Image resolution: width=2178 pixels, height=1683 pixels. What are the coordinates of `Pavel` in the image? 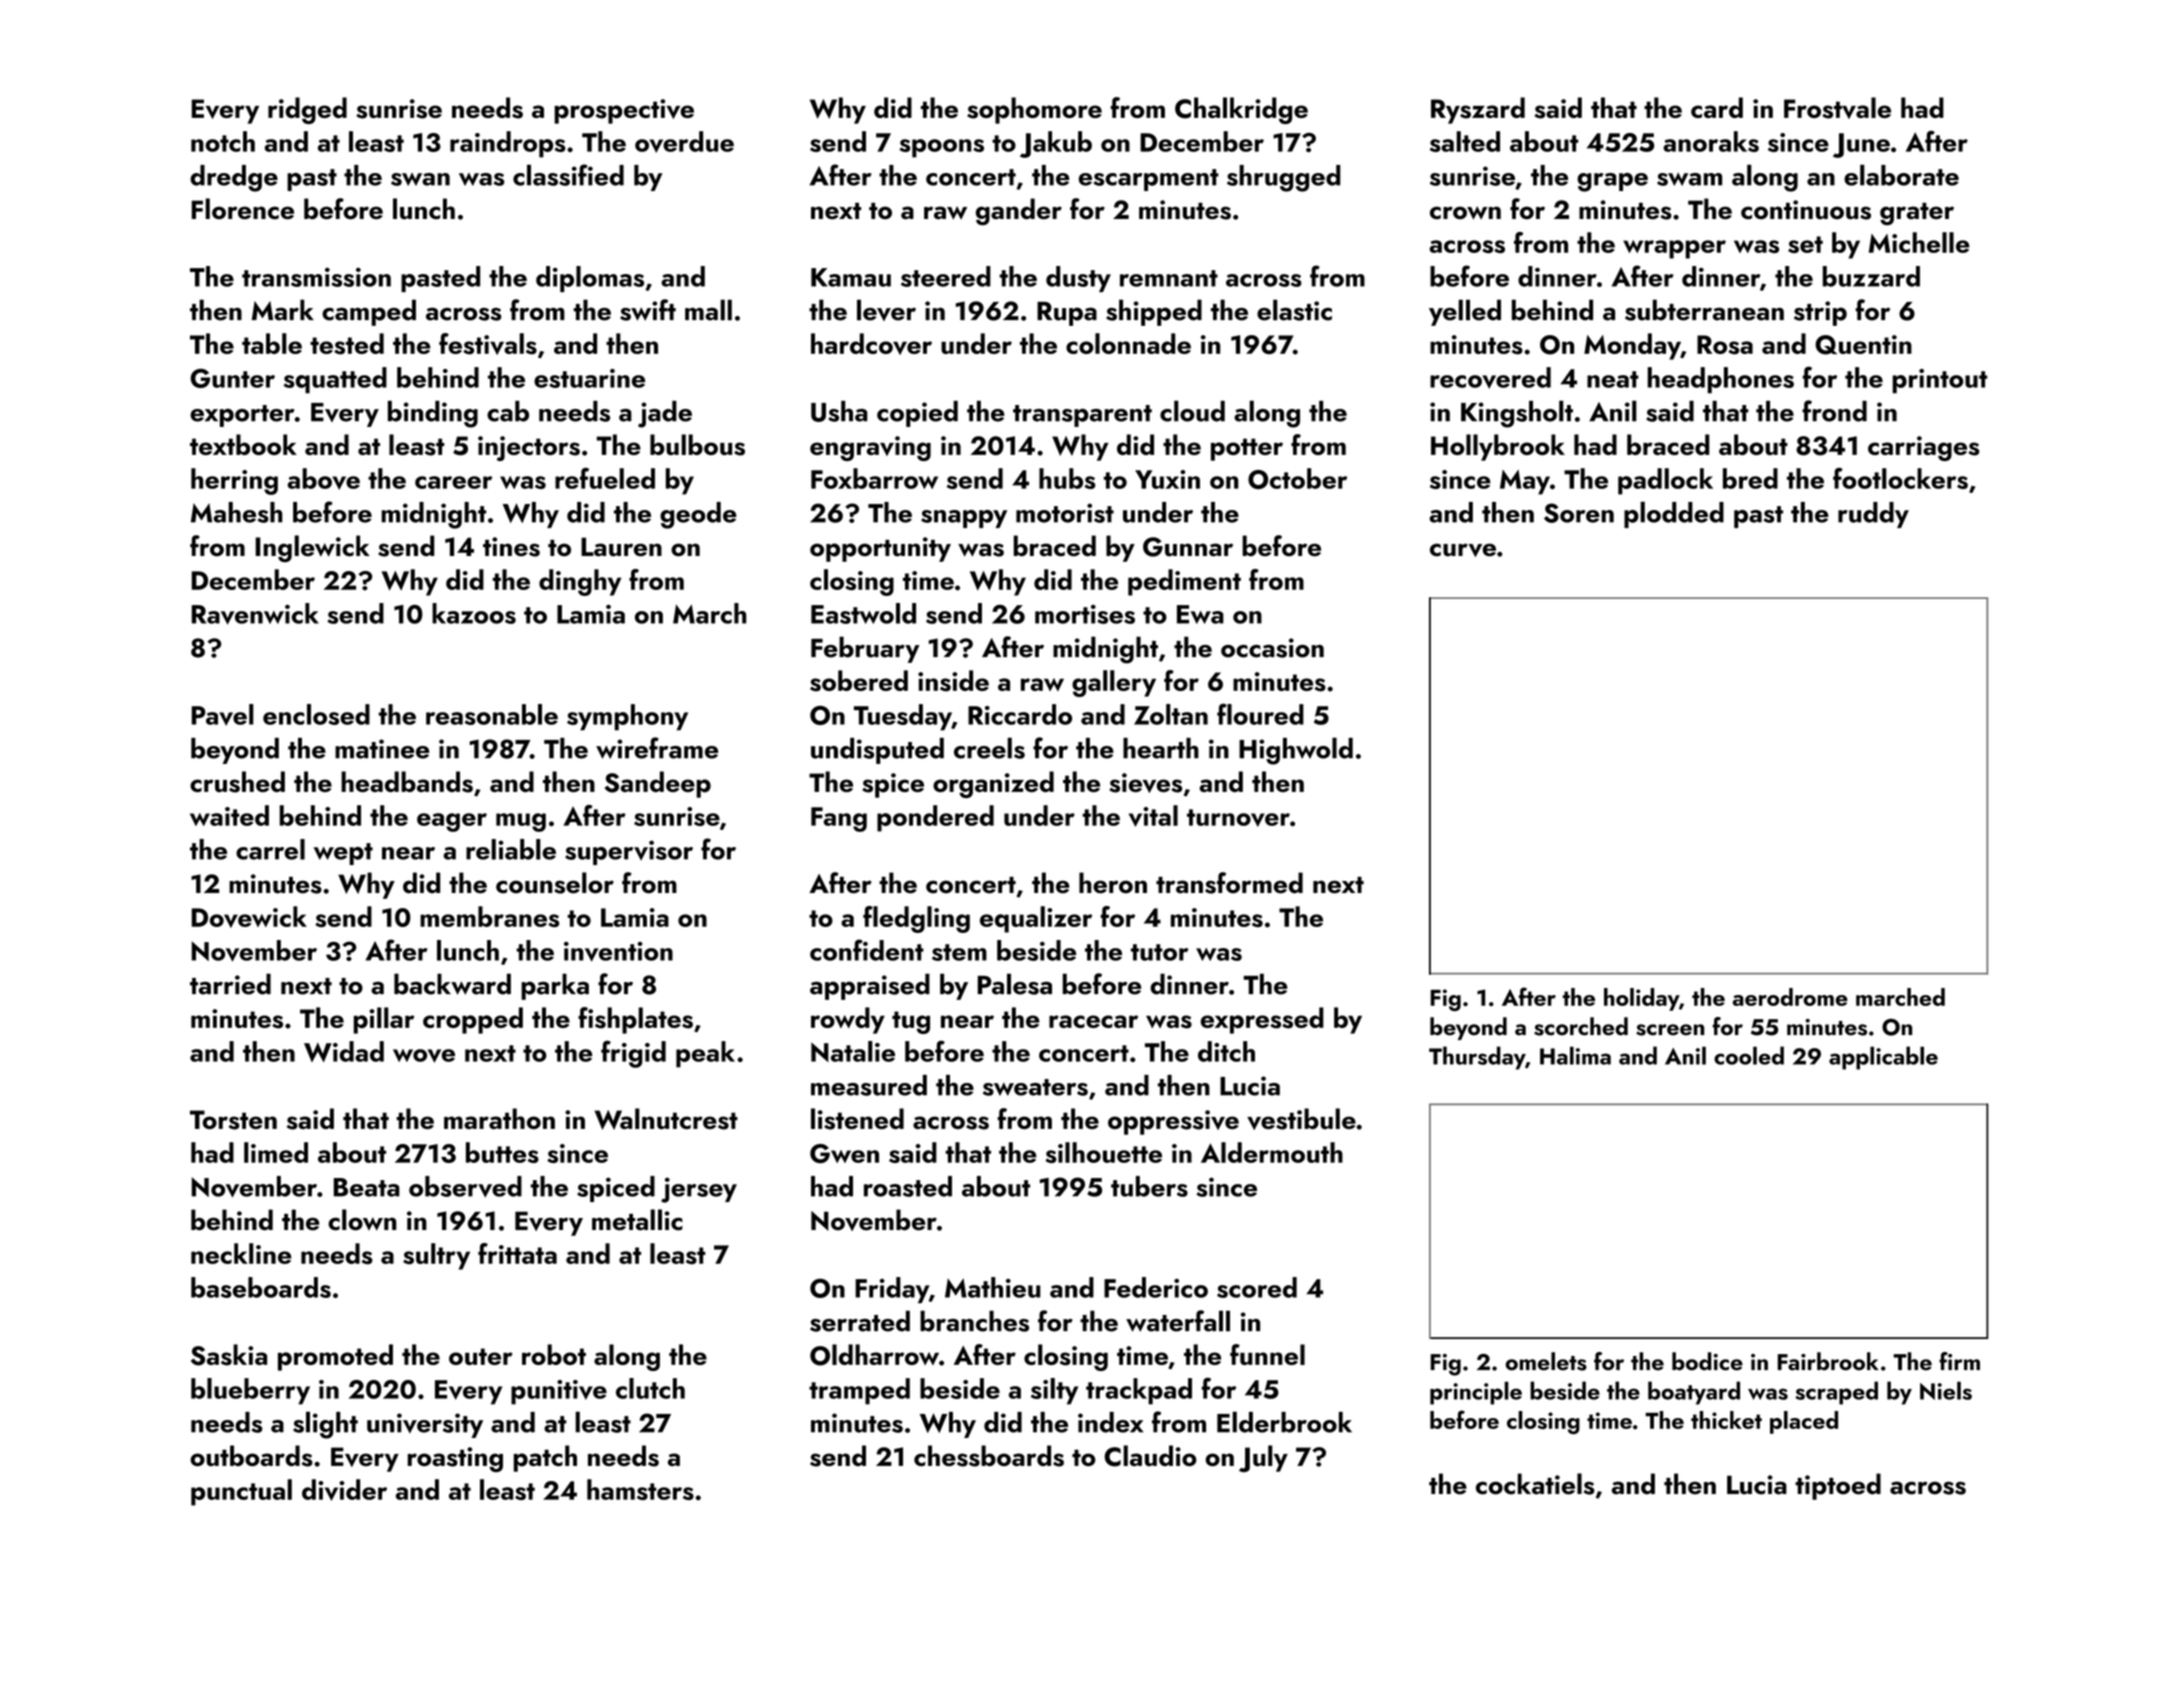 It's located at (223, 715).
